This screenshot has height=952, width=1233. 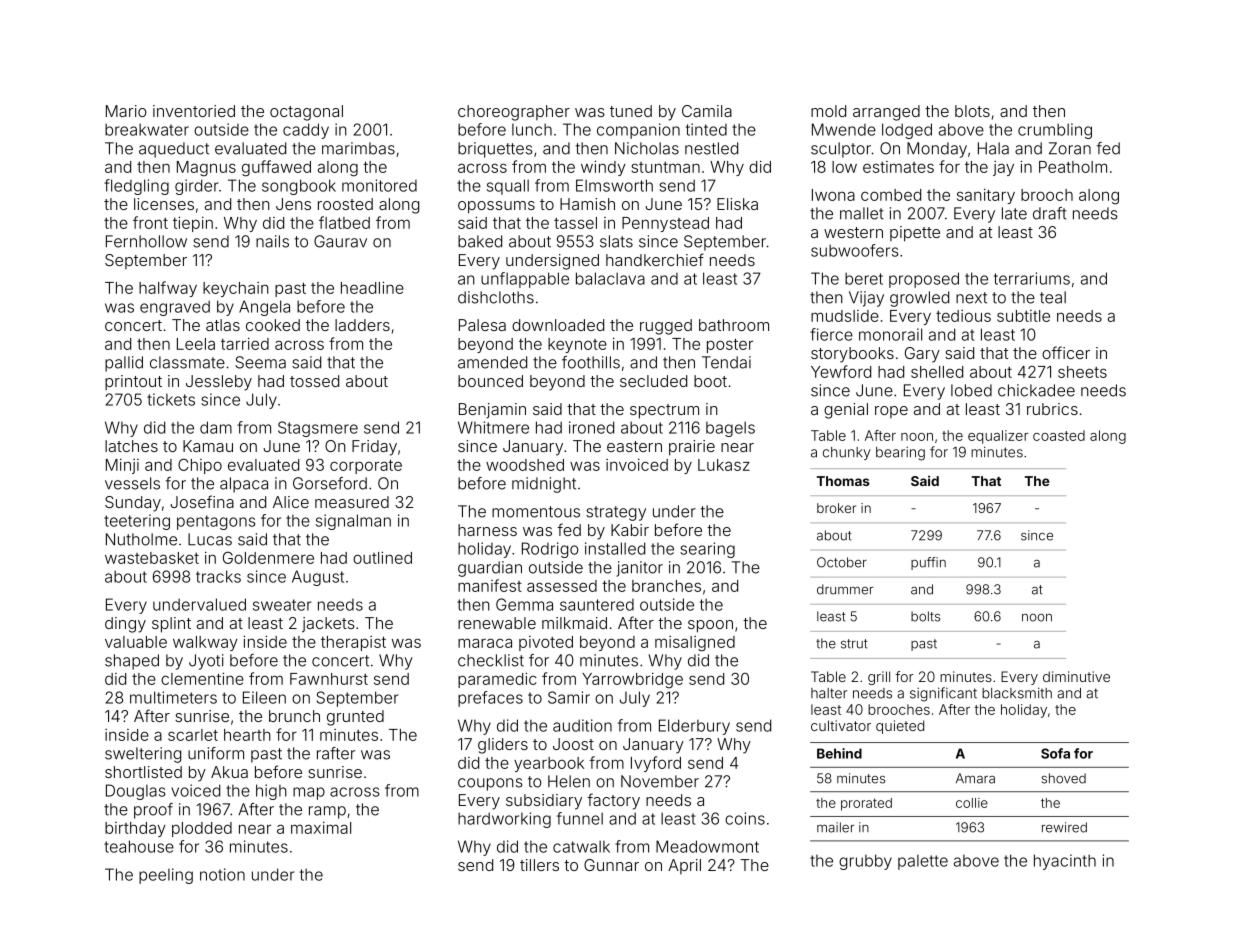 What do you see at coordinates (707, 111) in the screenshot?
I see `Camila` at bounding box center [707, 111].
